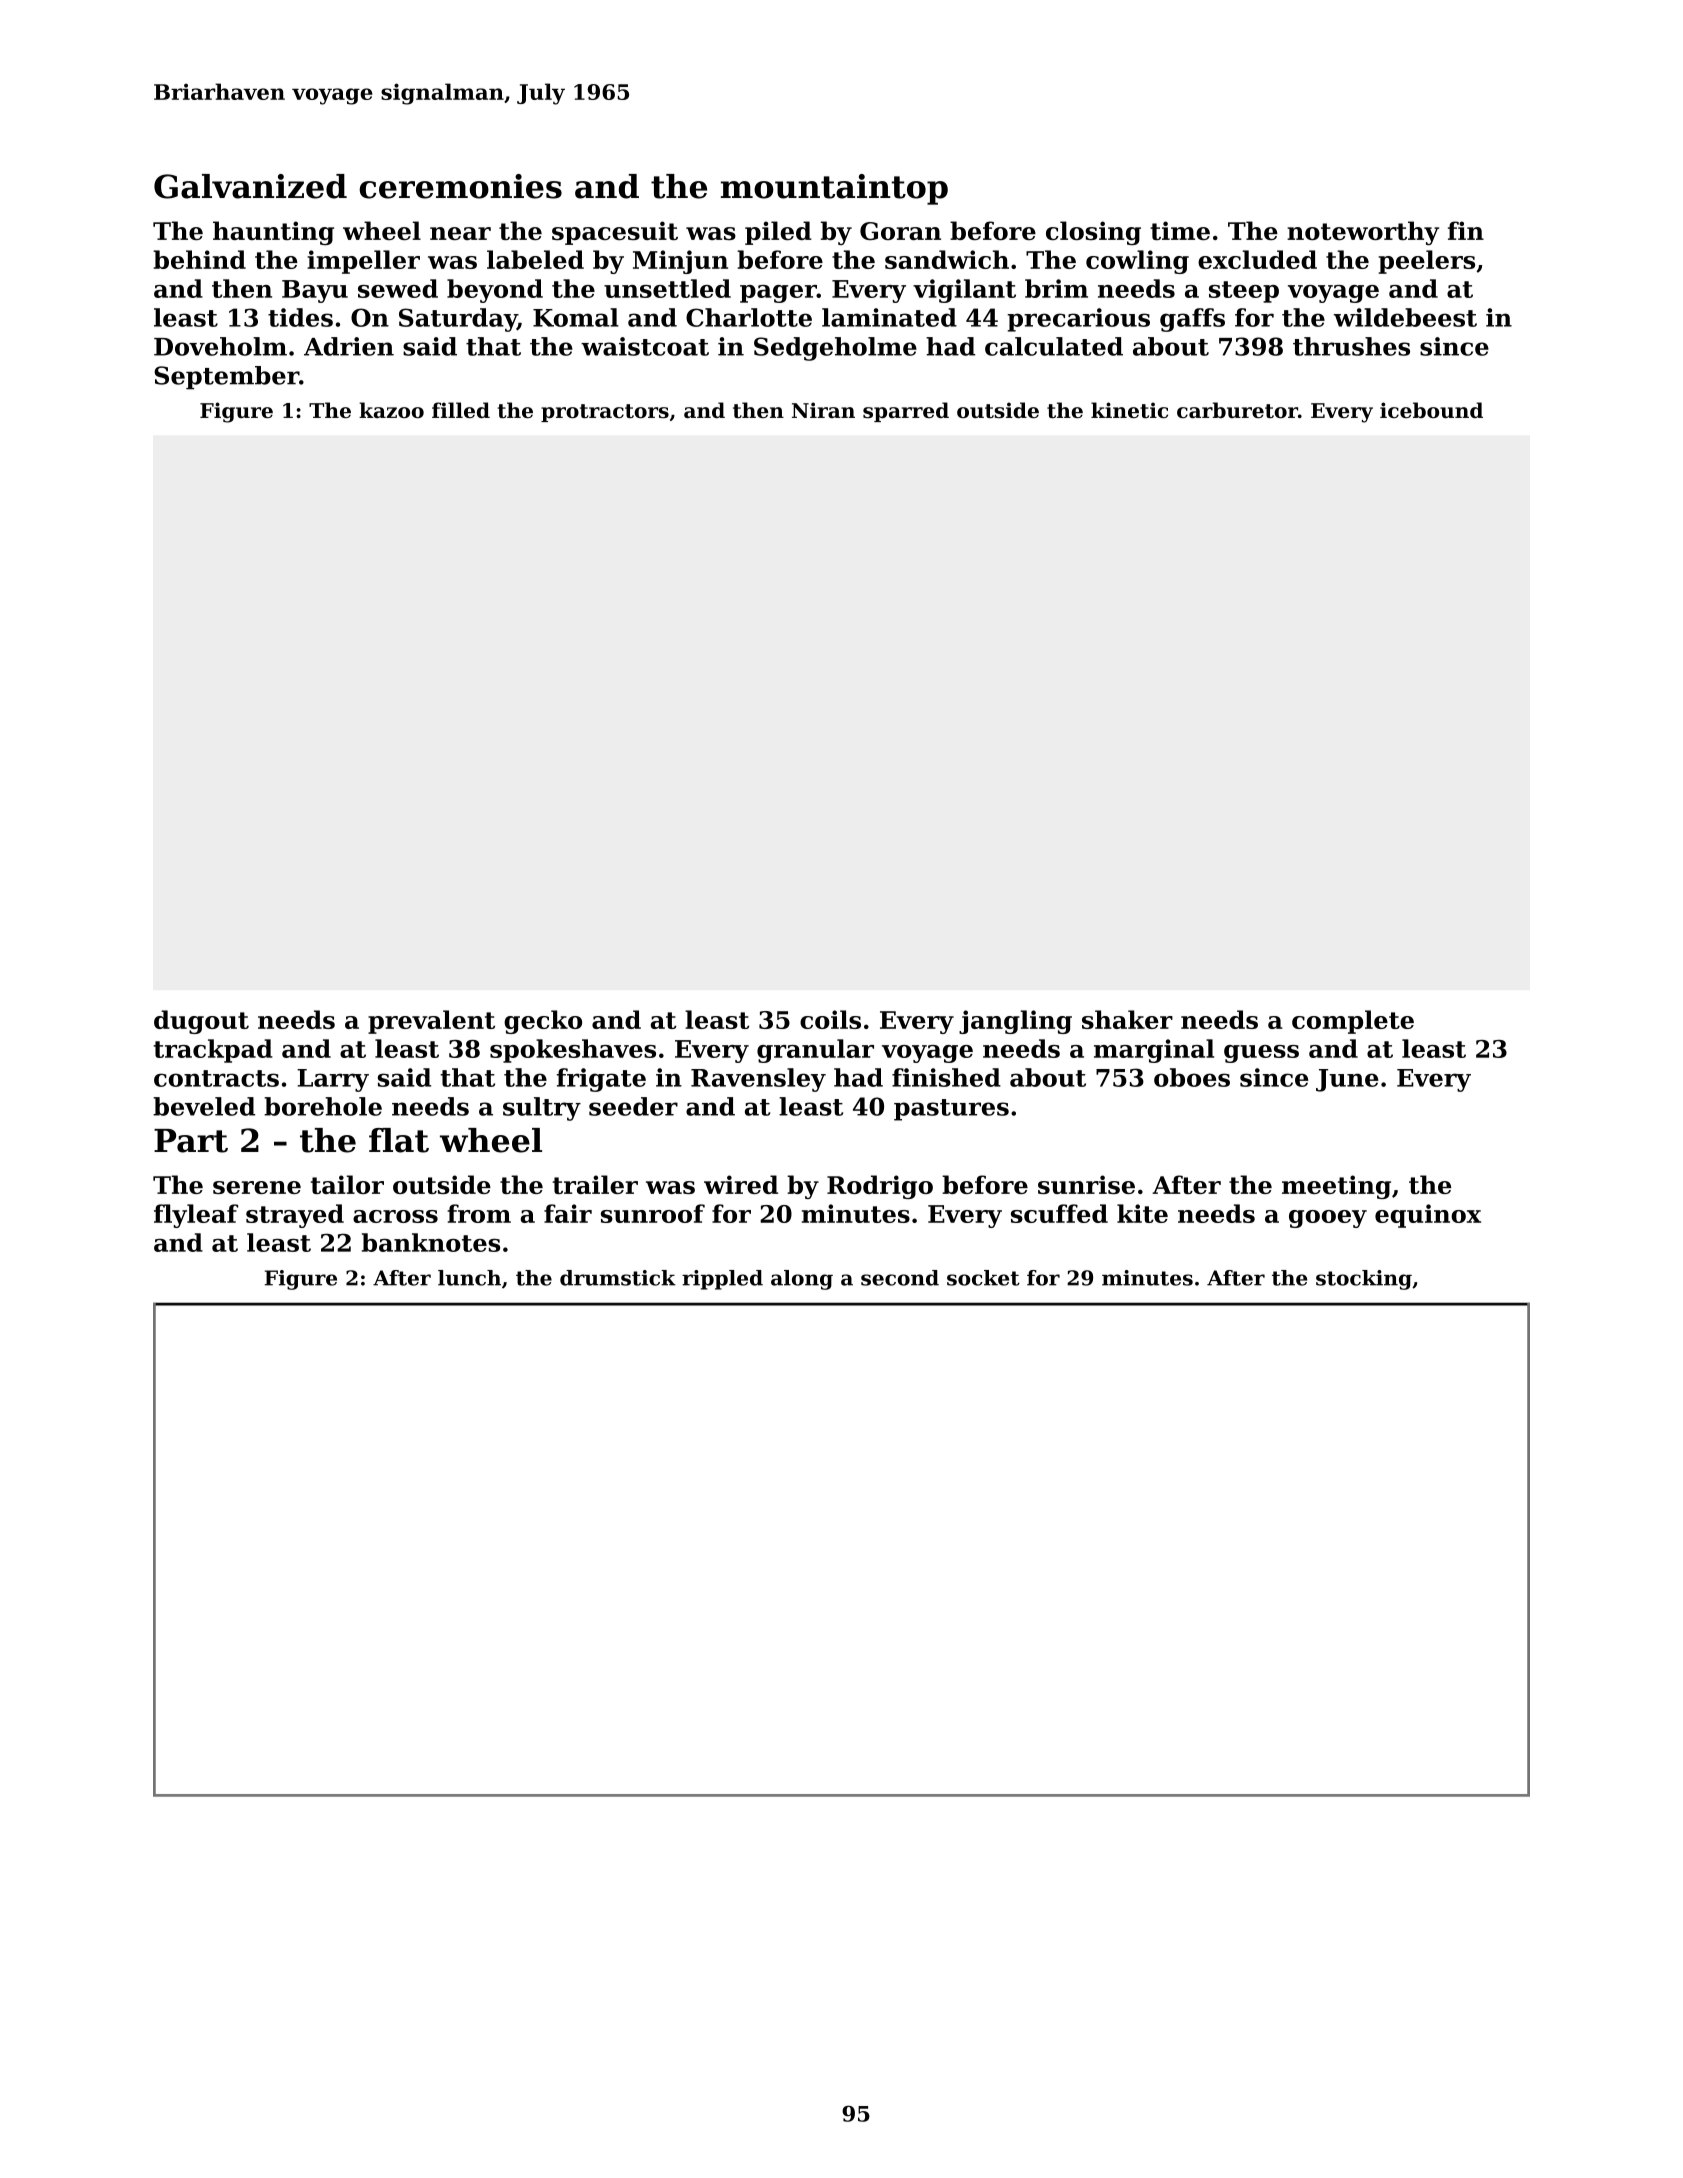 The width and height of the screenshot is (1683, 2178). What do you see at coordinates (1237, 410) in the screenshot?
I see `carburetor` at bounding box center [1237, 410].
